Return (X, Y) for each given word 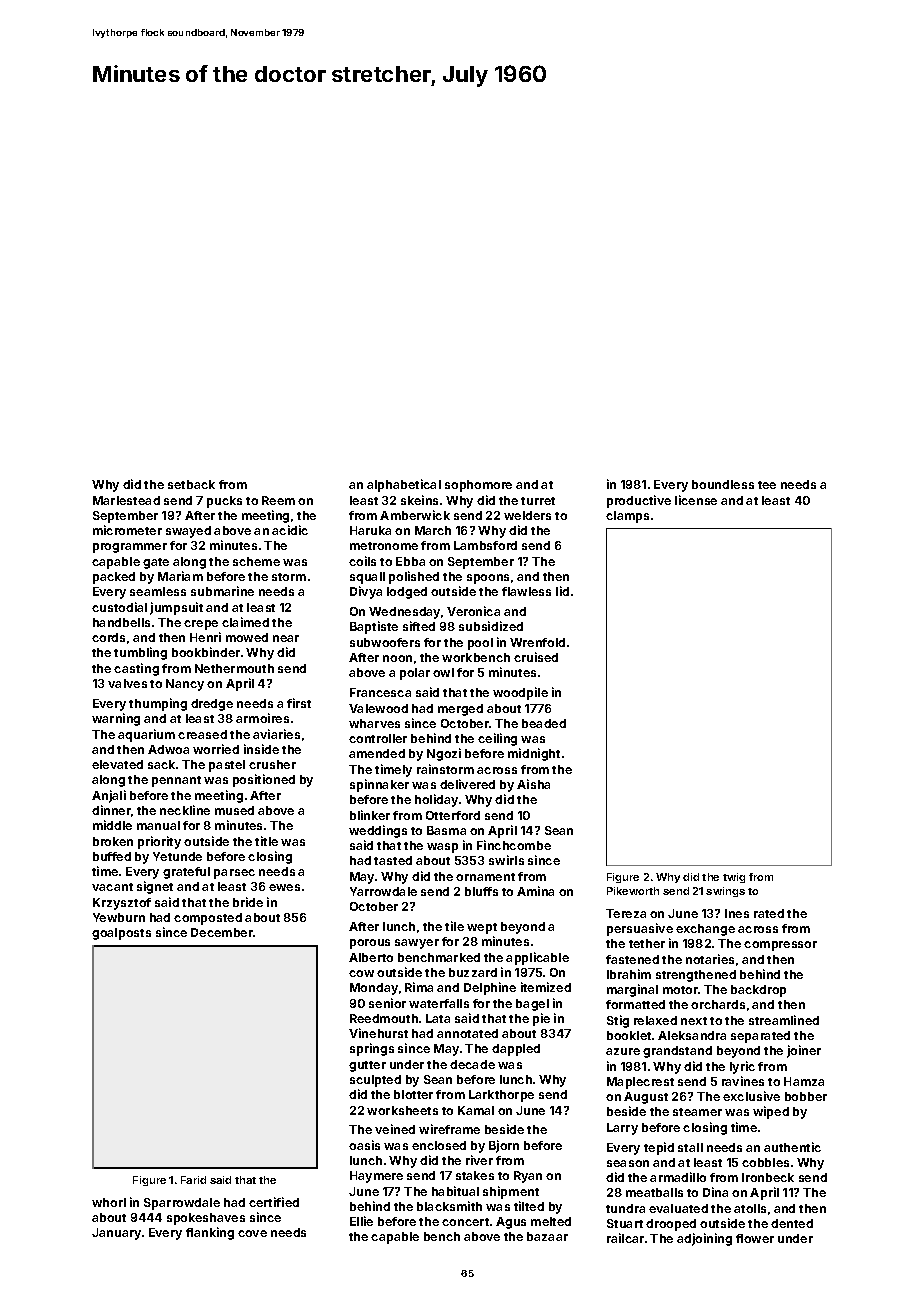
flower (755, 1238)
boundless (723, 484)
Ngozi (444, 754)
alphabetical (404, 485)
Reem (278, 500)
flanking (210, 1233)
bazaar (547, 1236)
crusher (272, 764)
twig (734, 878)
